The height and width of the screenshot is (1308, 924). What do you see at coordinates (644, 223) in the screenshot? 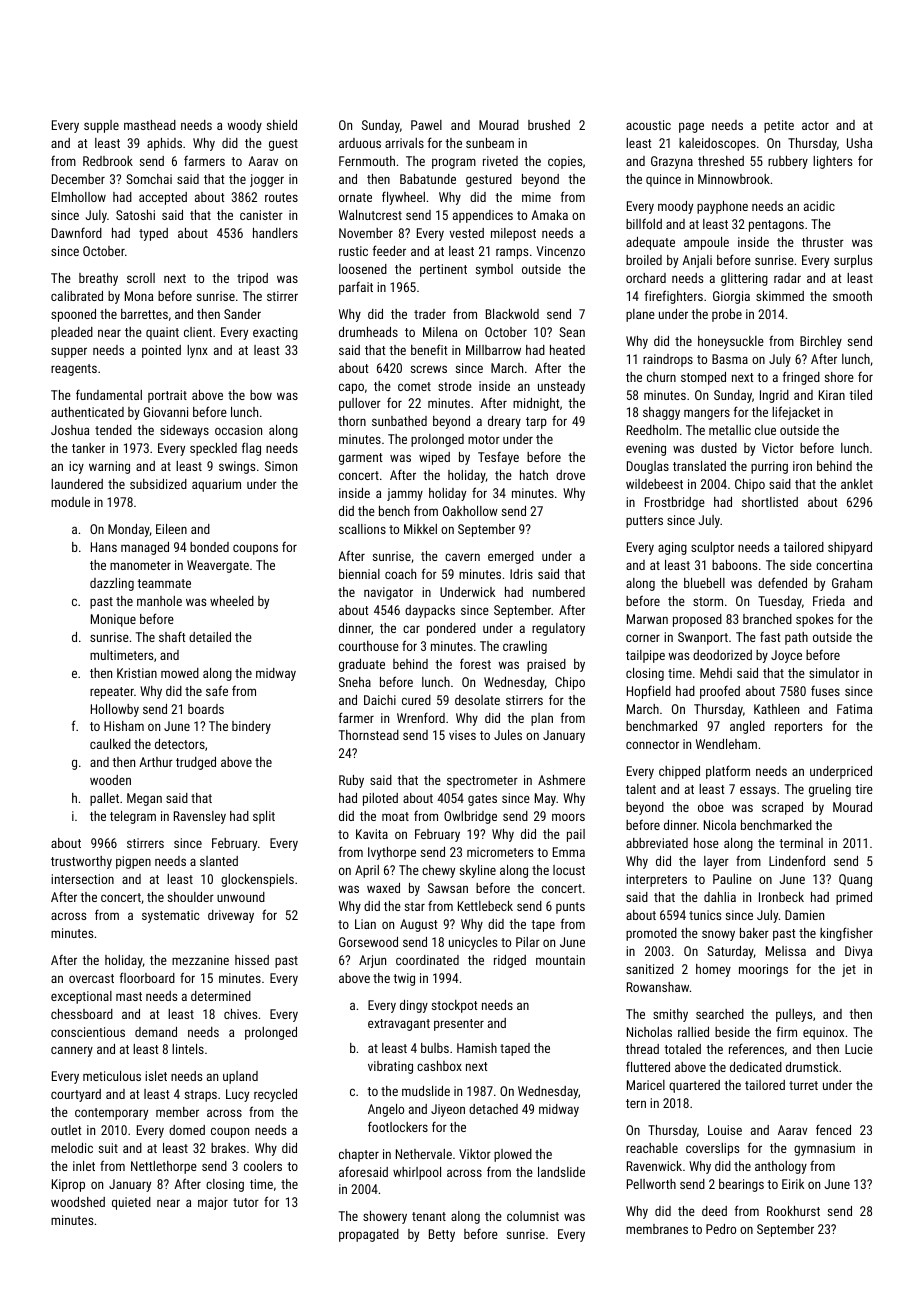
I see `billfold` at bounding box center [644, 223].
